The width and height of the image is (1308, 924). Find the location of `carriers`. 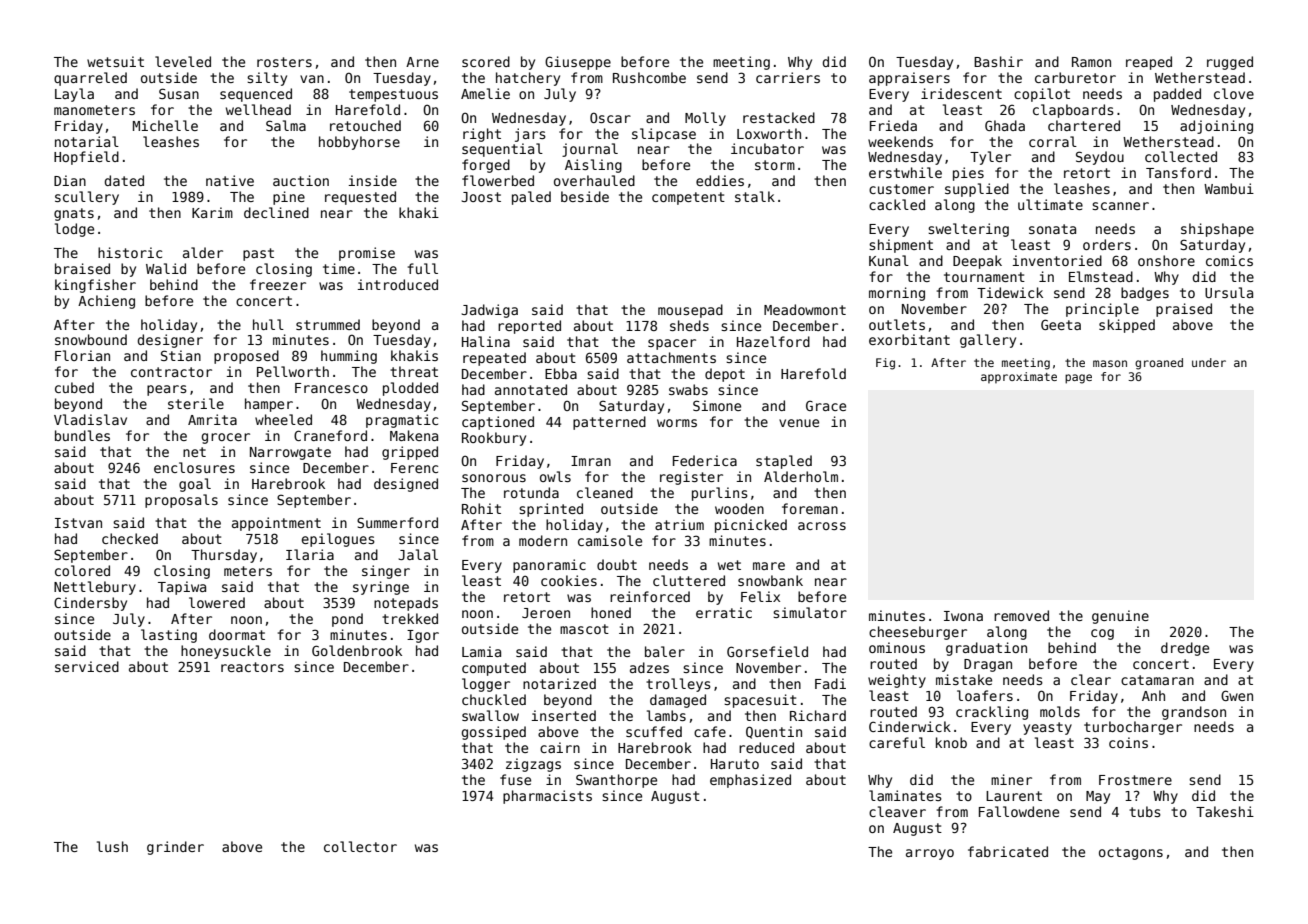

carriers is located at coordinates (788, 77).
